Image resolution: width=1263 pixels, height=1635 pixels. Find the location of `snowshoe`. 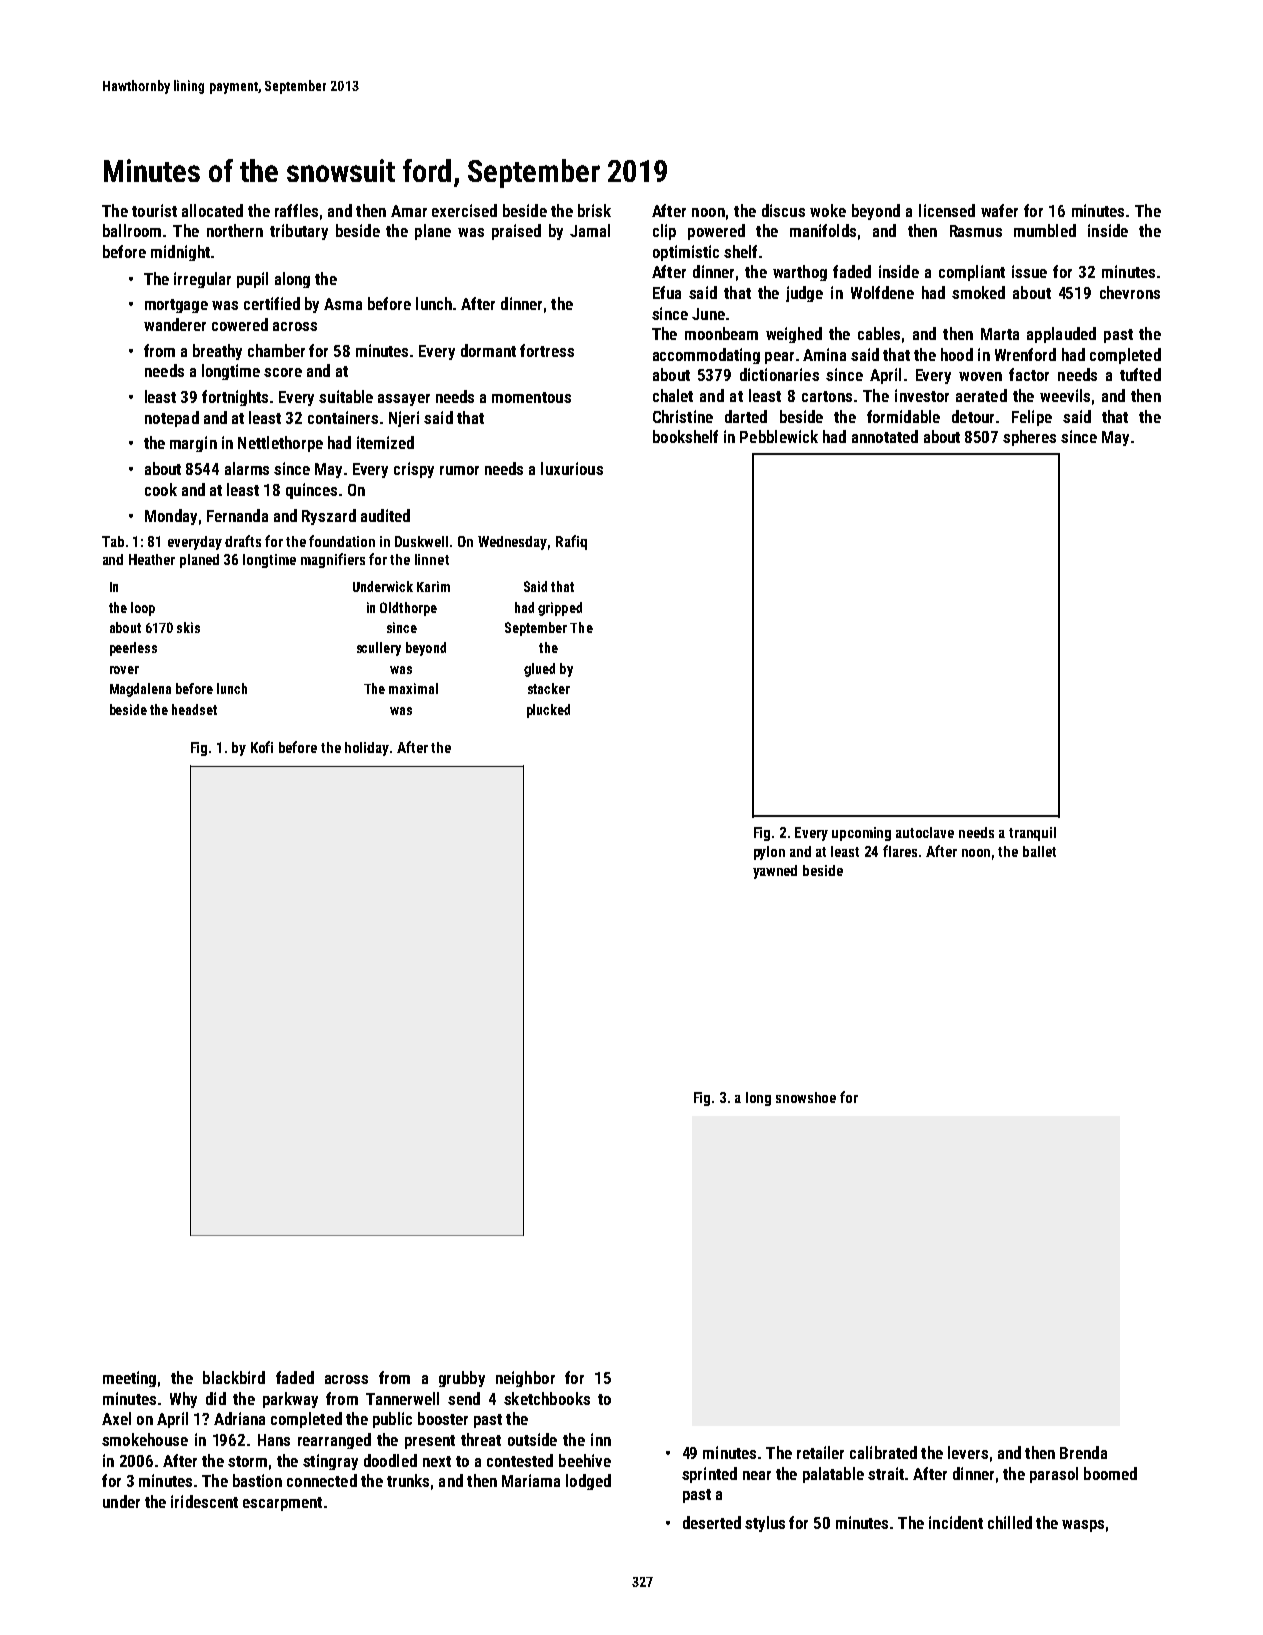

snowshoe is located at coordinates (806, 1097).
